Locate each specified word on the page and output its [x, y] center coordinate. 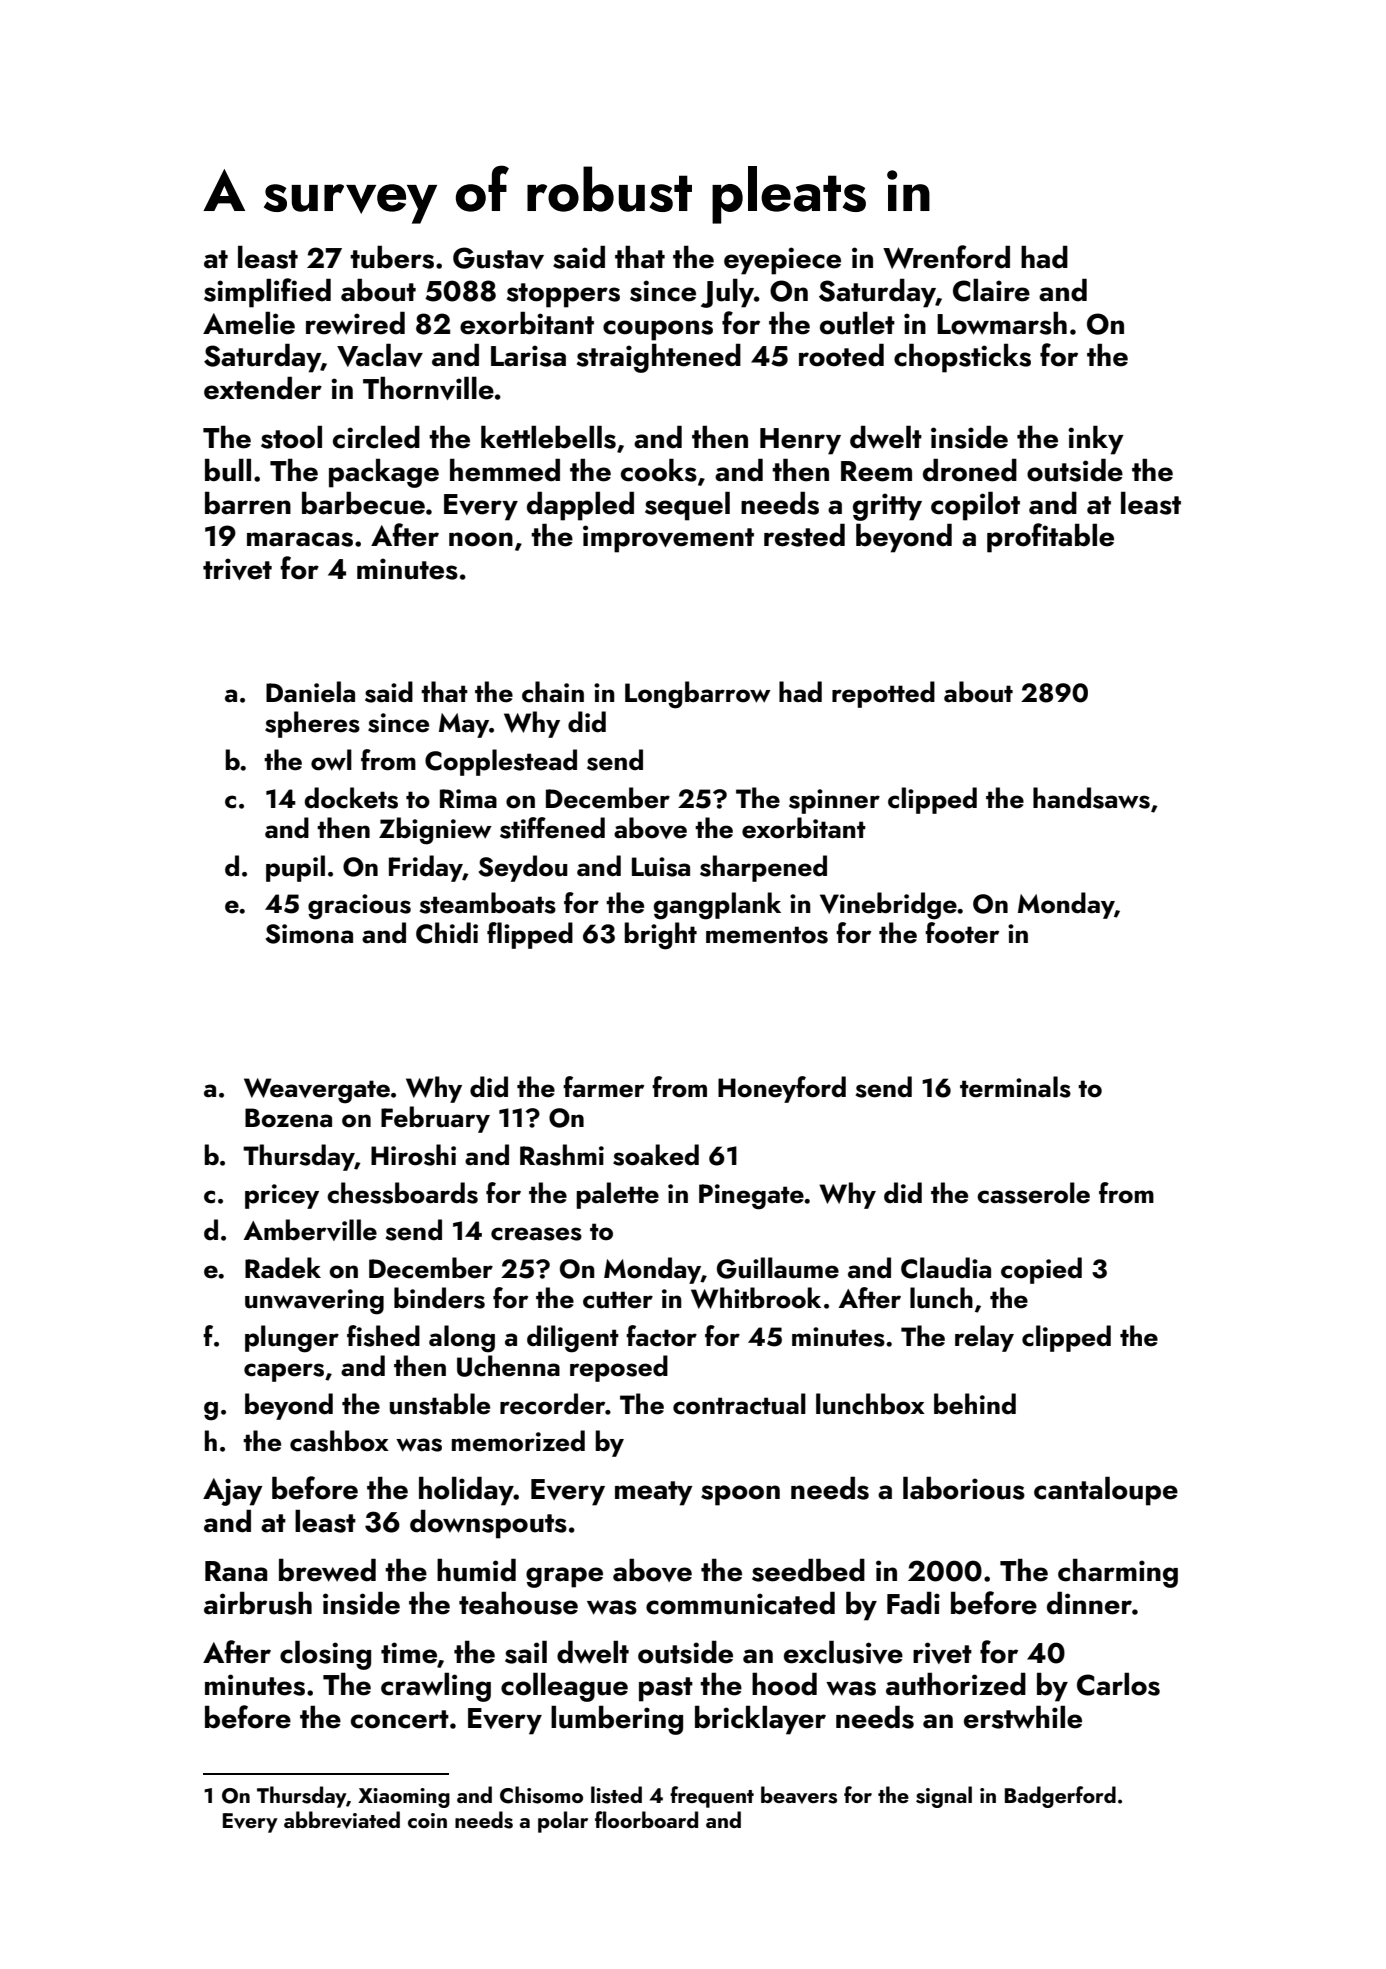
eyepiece [782, 261]
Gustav [498, 258]
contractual [739, 1404]
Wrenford [946, 257]
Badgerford [1060, 1797]
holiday [466, 1491]
